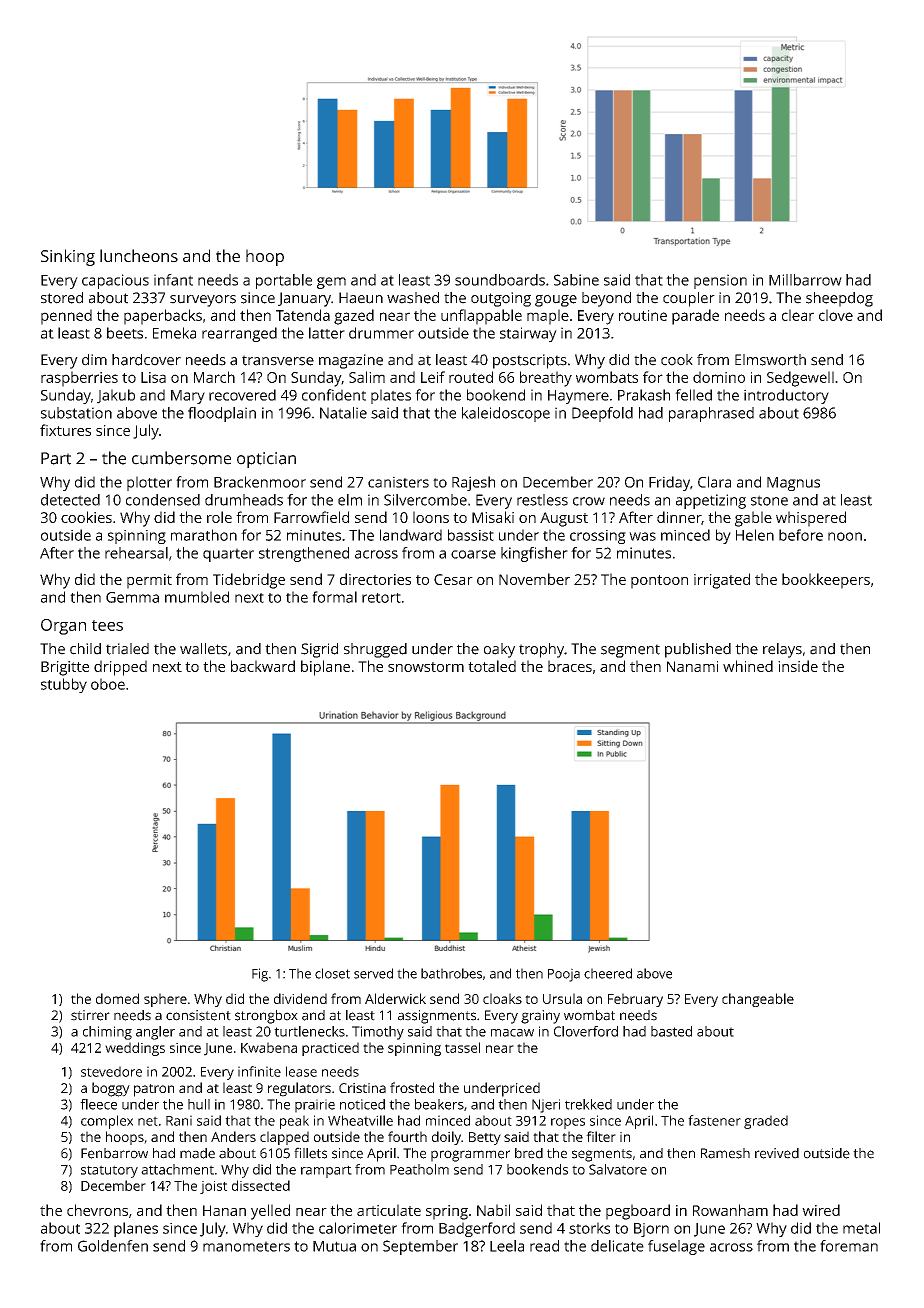 This screenshot has height=1308, width=924. Describe the element at coordinates (748, 666) in the screenshot. I see `whined` at that location.
